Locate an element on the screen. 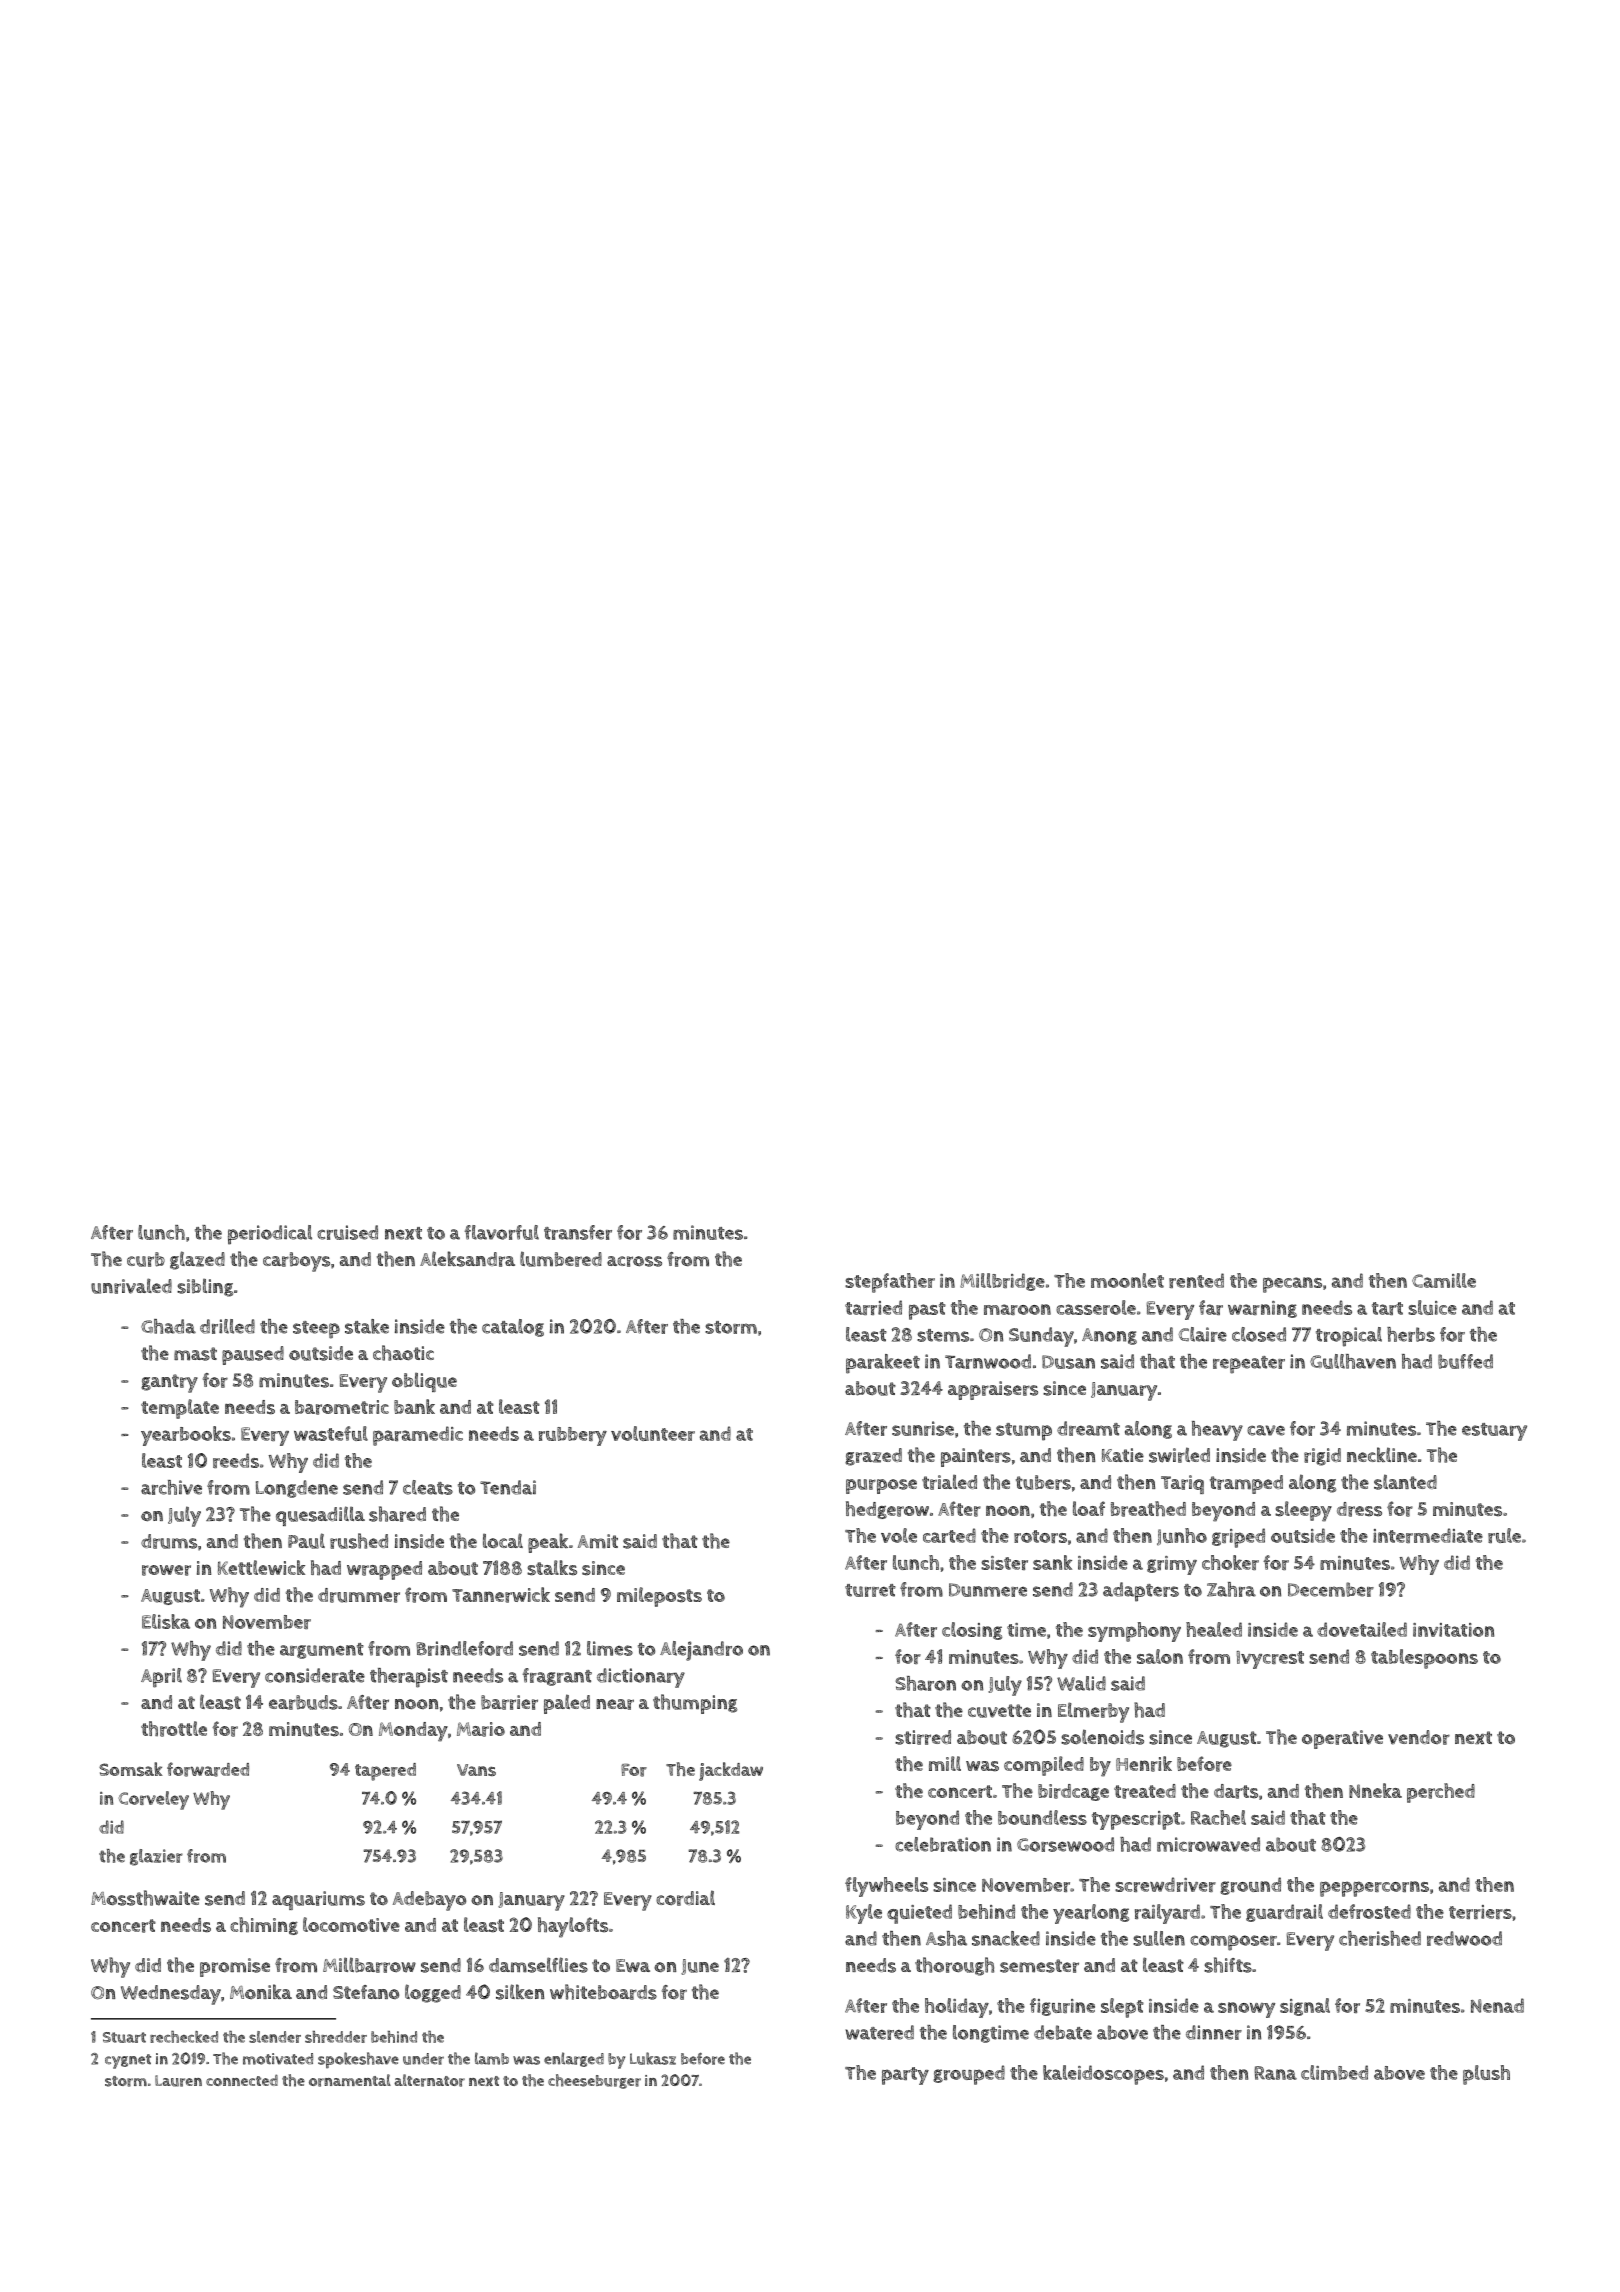 This screenshot has width=1620, height=2292. transfer is located at coordinates (578, 1232).
